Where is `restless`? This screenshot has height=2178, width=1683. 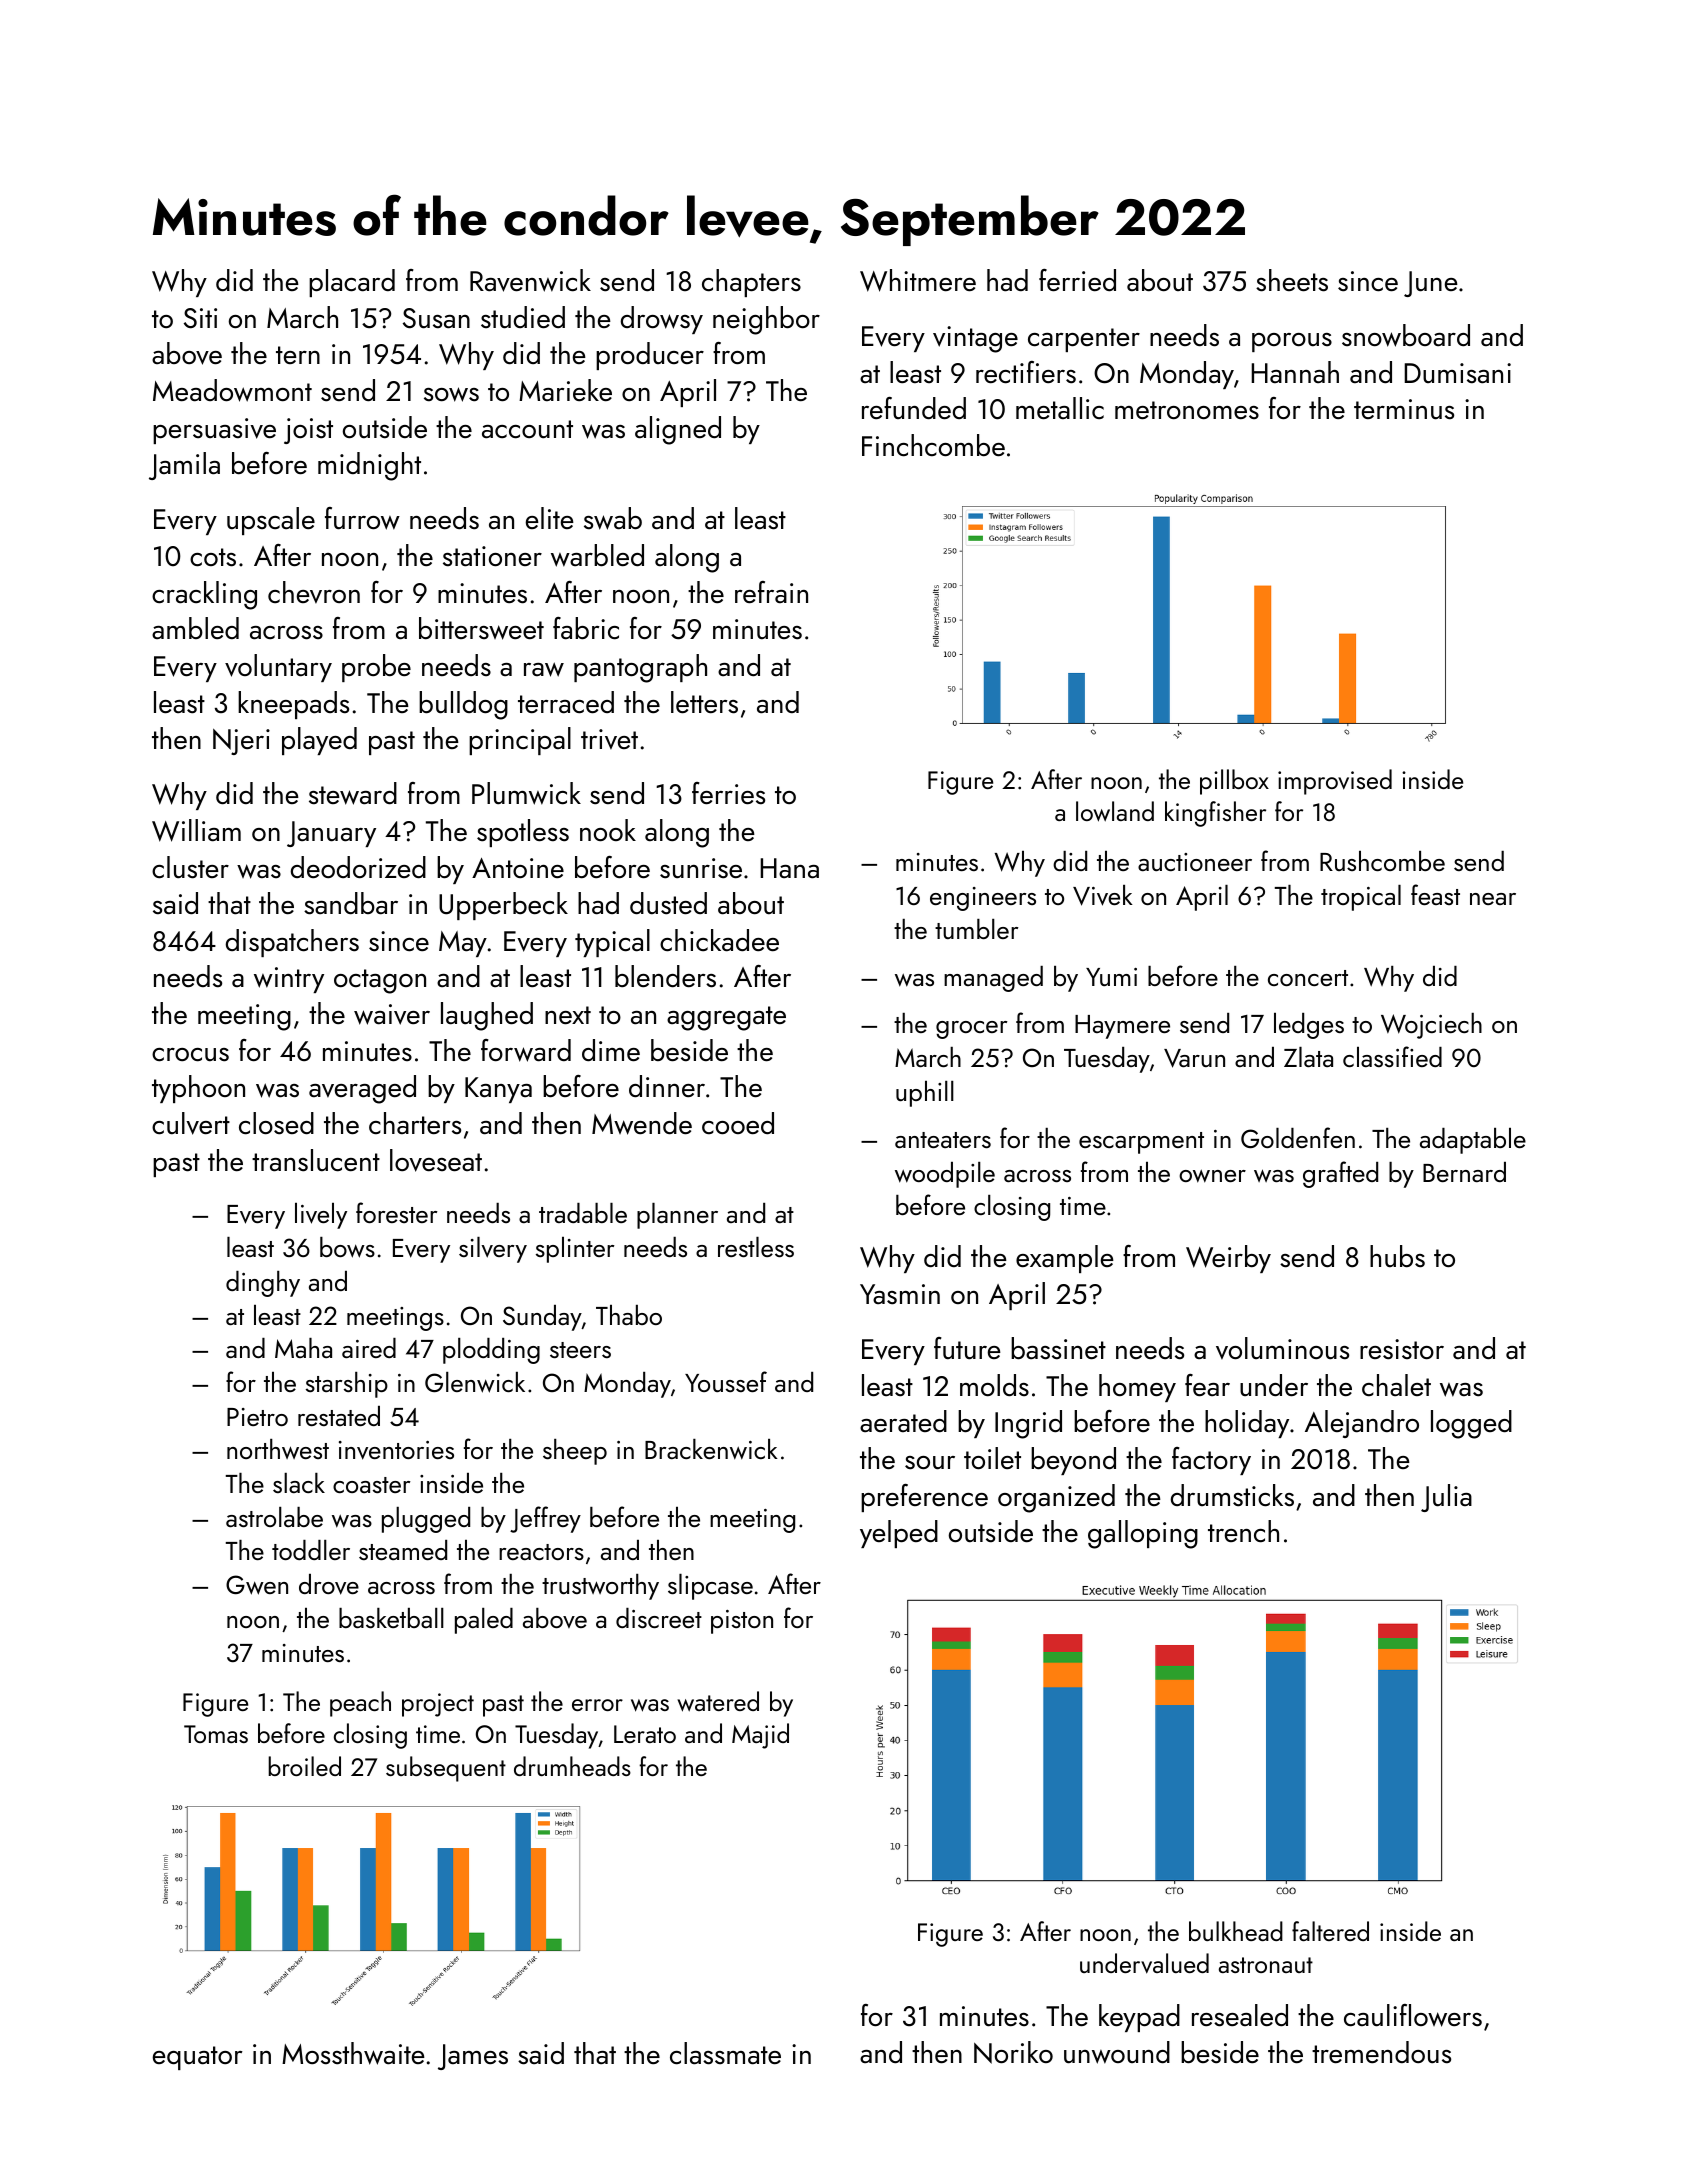
restless is located at coordinates (756, 1247).
